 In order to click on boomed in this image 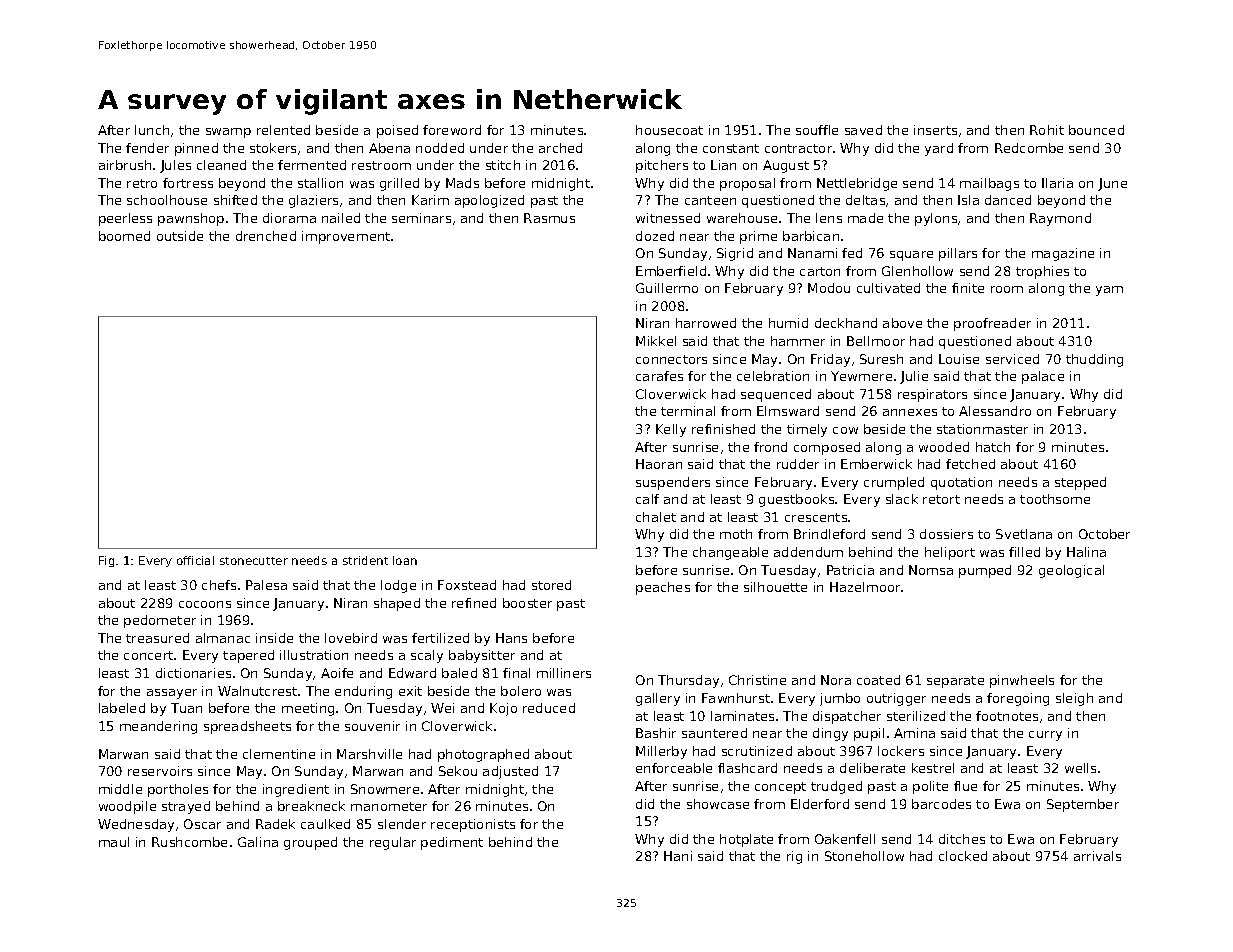, I will do `click(124, 236)`.
